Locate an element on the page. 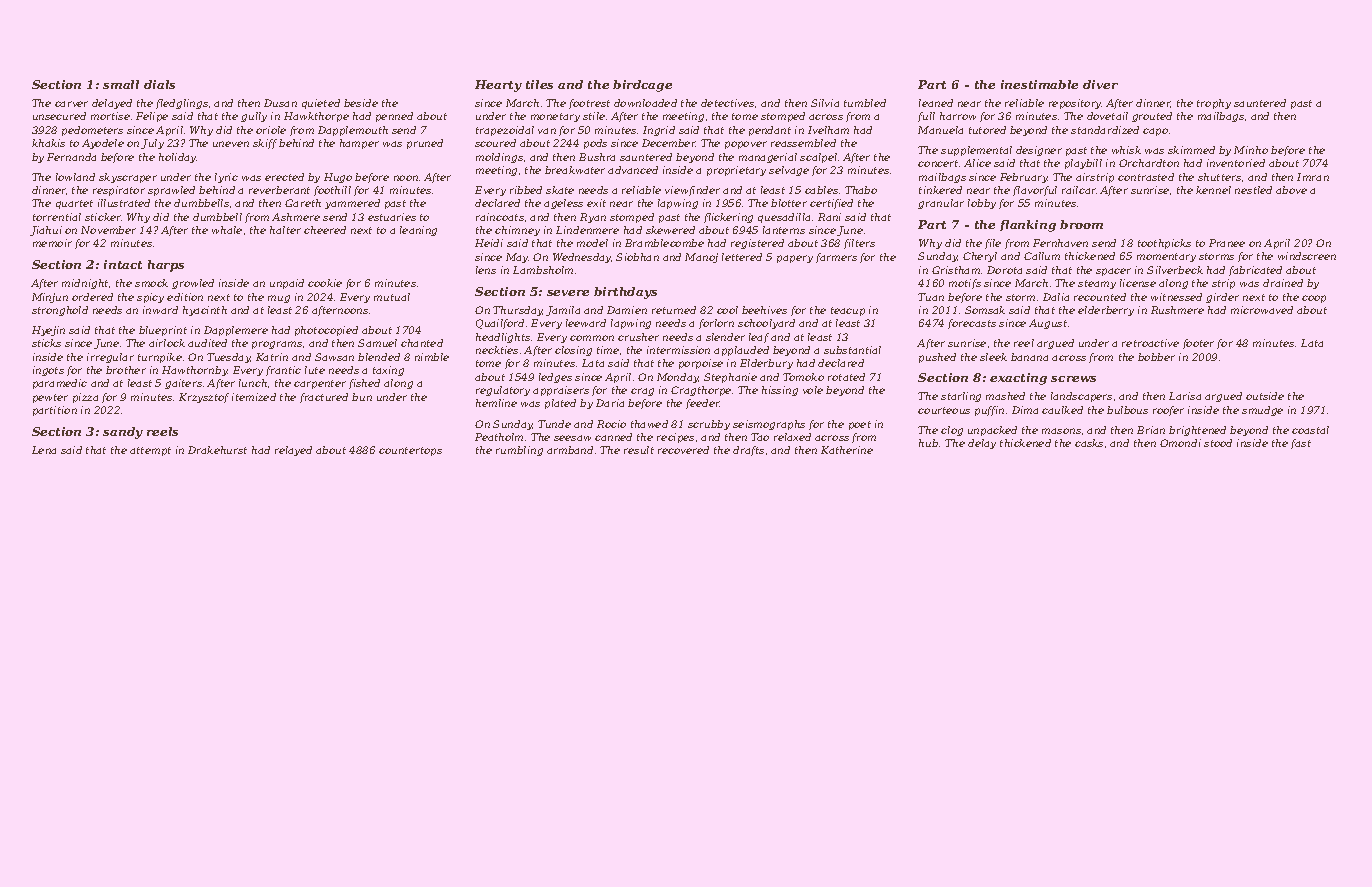 Image resolution: width=1372 pixels, height=887 pixels. pizza is located at coordinates (85, 398).
